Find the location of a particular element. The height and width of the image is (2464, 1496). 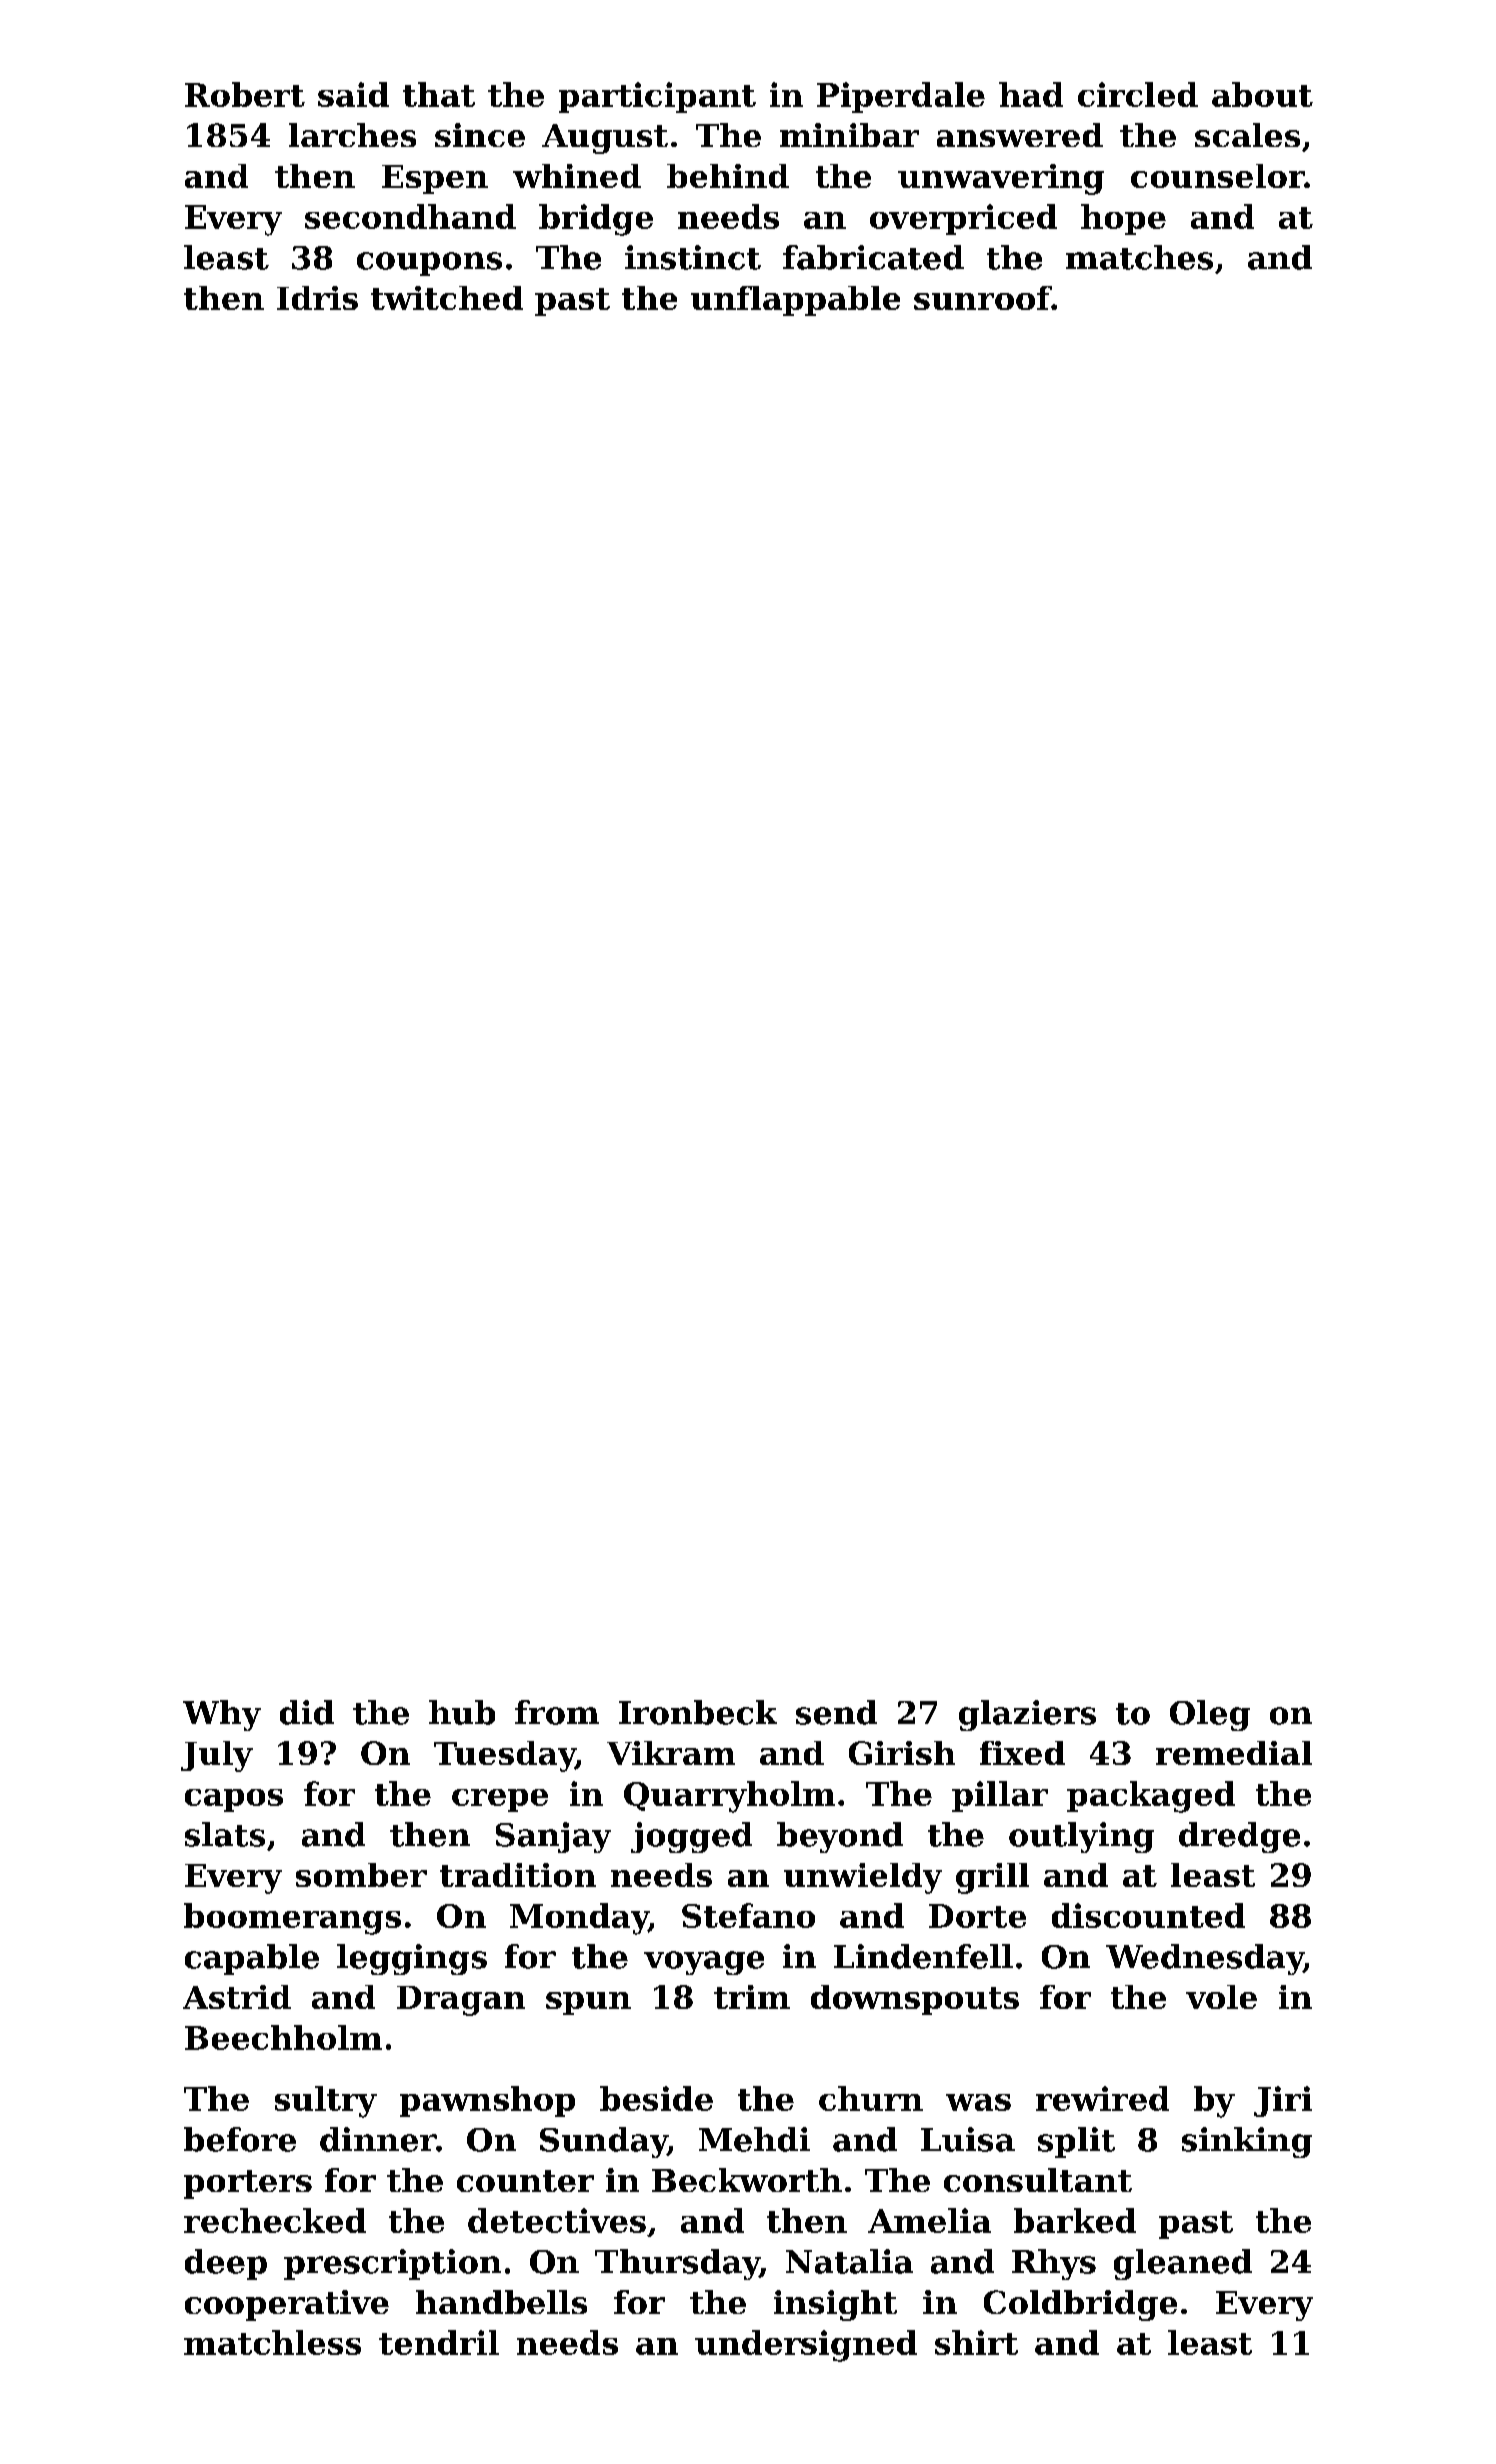

matchless is located at coordinates (272, 2342).
